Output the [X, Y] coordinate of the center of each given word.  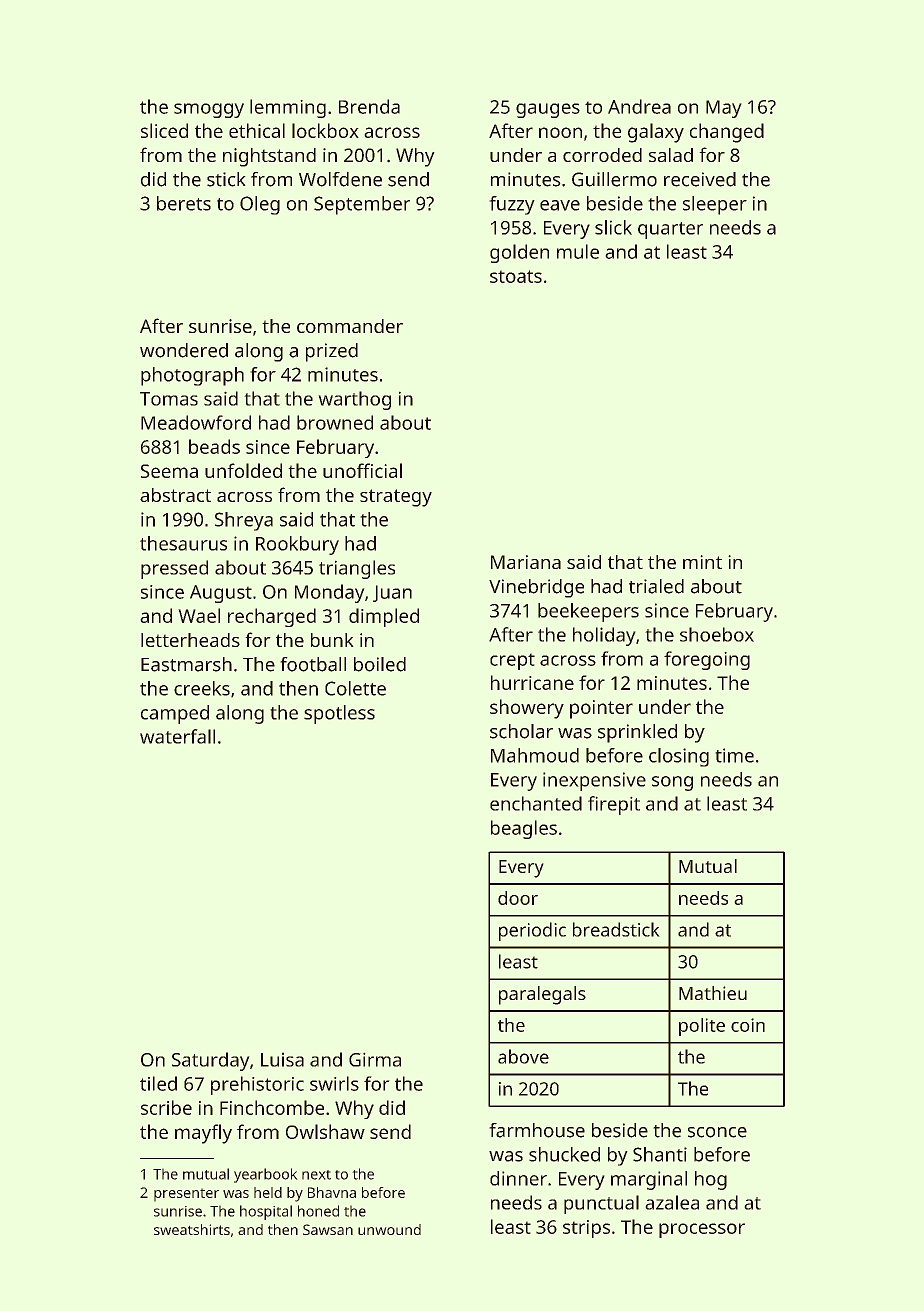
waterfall [177, 736]
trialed [656, 586]
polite [702, 1027]
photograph [192, 376]
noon [560, 132]
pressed [174, 569]
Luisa [282, 1059]
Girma [375, 1059]
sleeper [715, 205]
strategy [396, 498]
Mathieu [713, 993]
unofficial [362, 470]
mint [702, 562]
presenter [186, 1195]
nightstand [269, 157]
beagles [524, 829]
